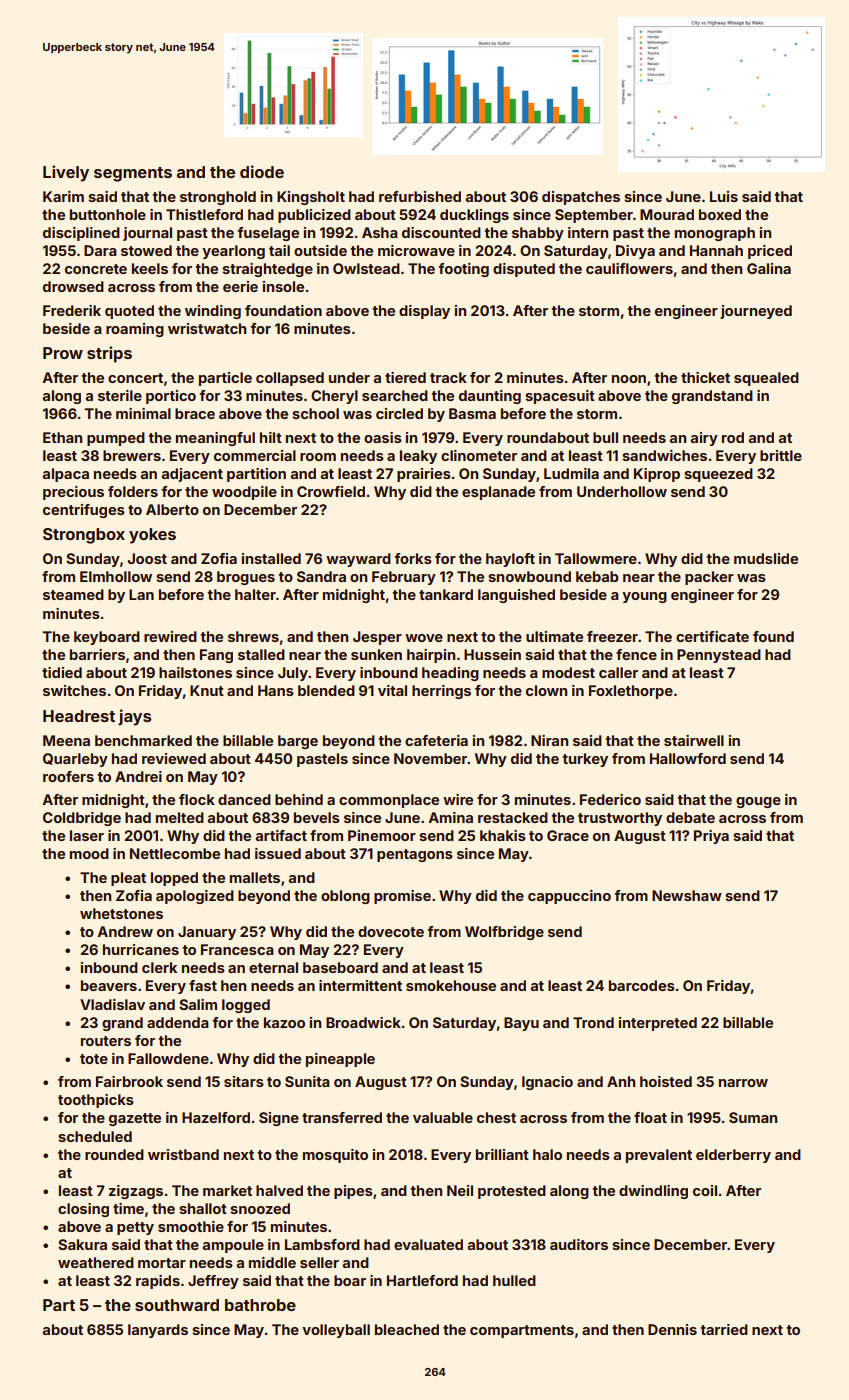  Describe the element at coordinates (150, 268) in the image. I see `keels` at that location.
